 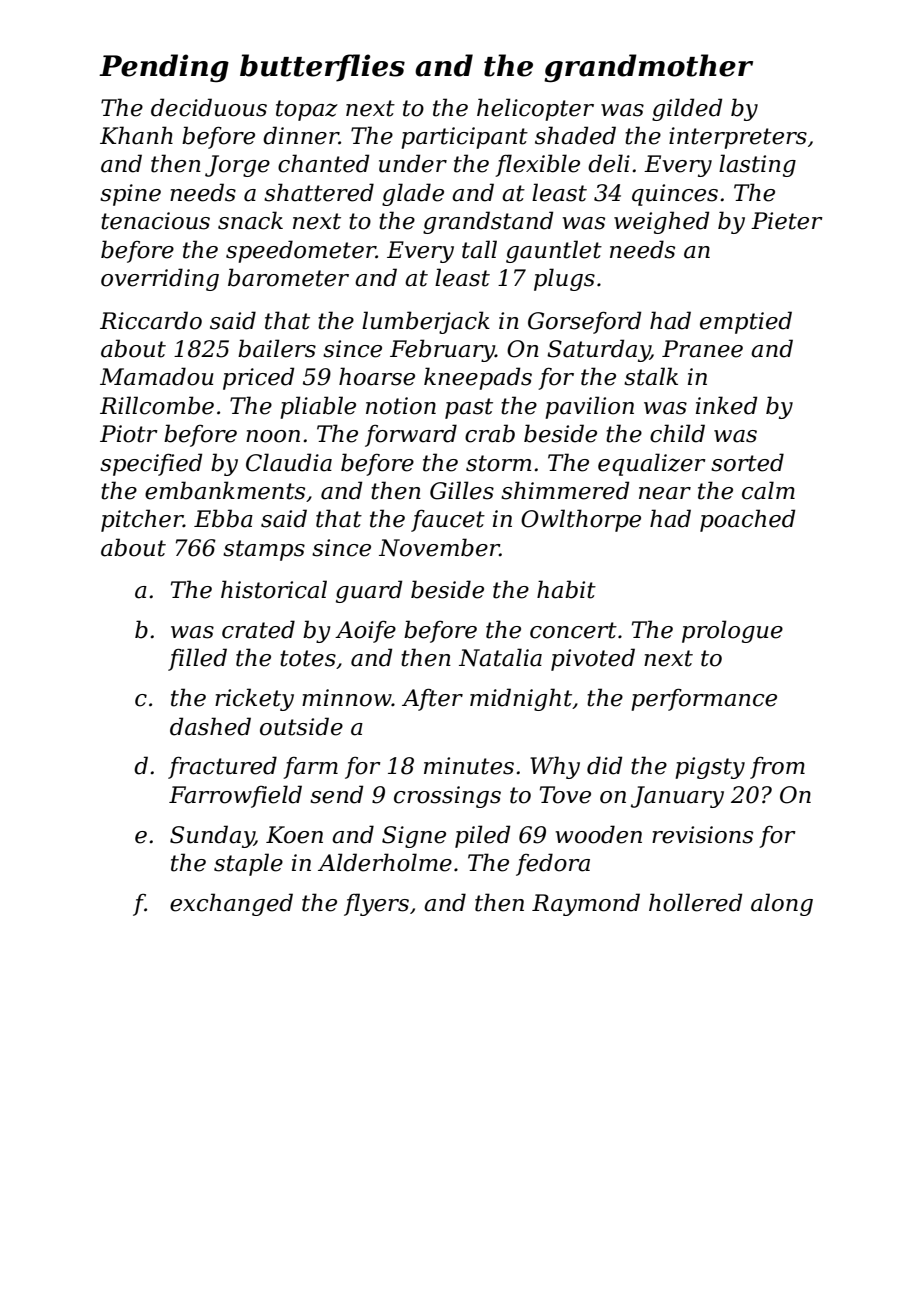 What do you see at coordinates (231, 904) in the screenshot?
I see `exchanged` at bounding box center [231, 904].
